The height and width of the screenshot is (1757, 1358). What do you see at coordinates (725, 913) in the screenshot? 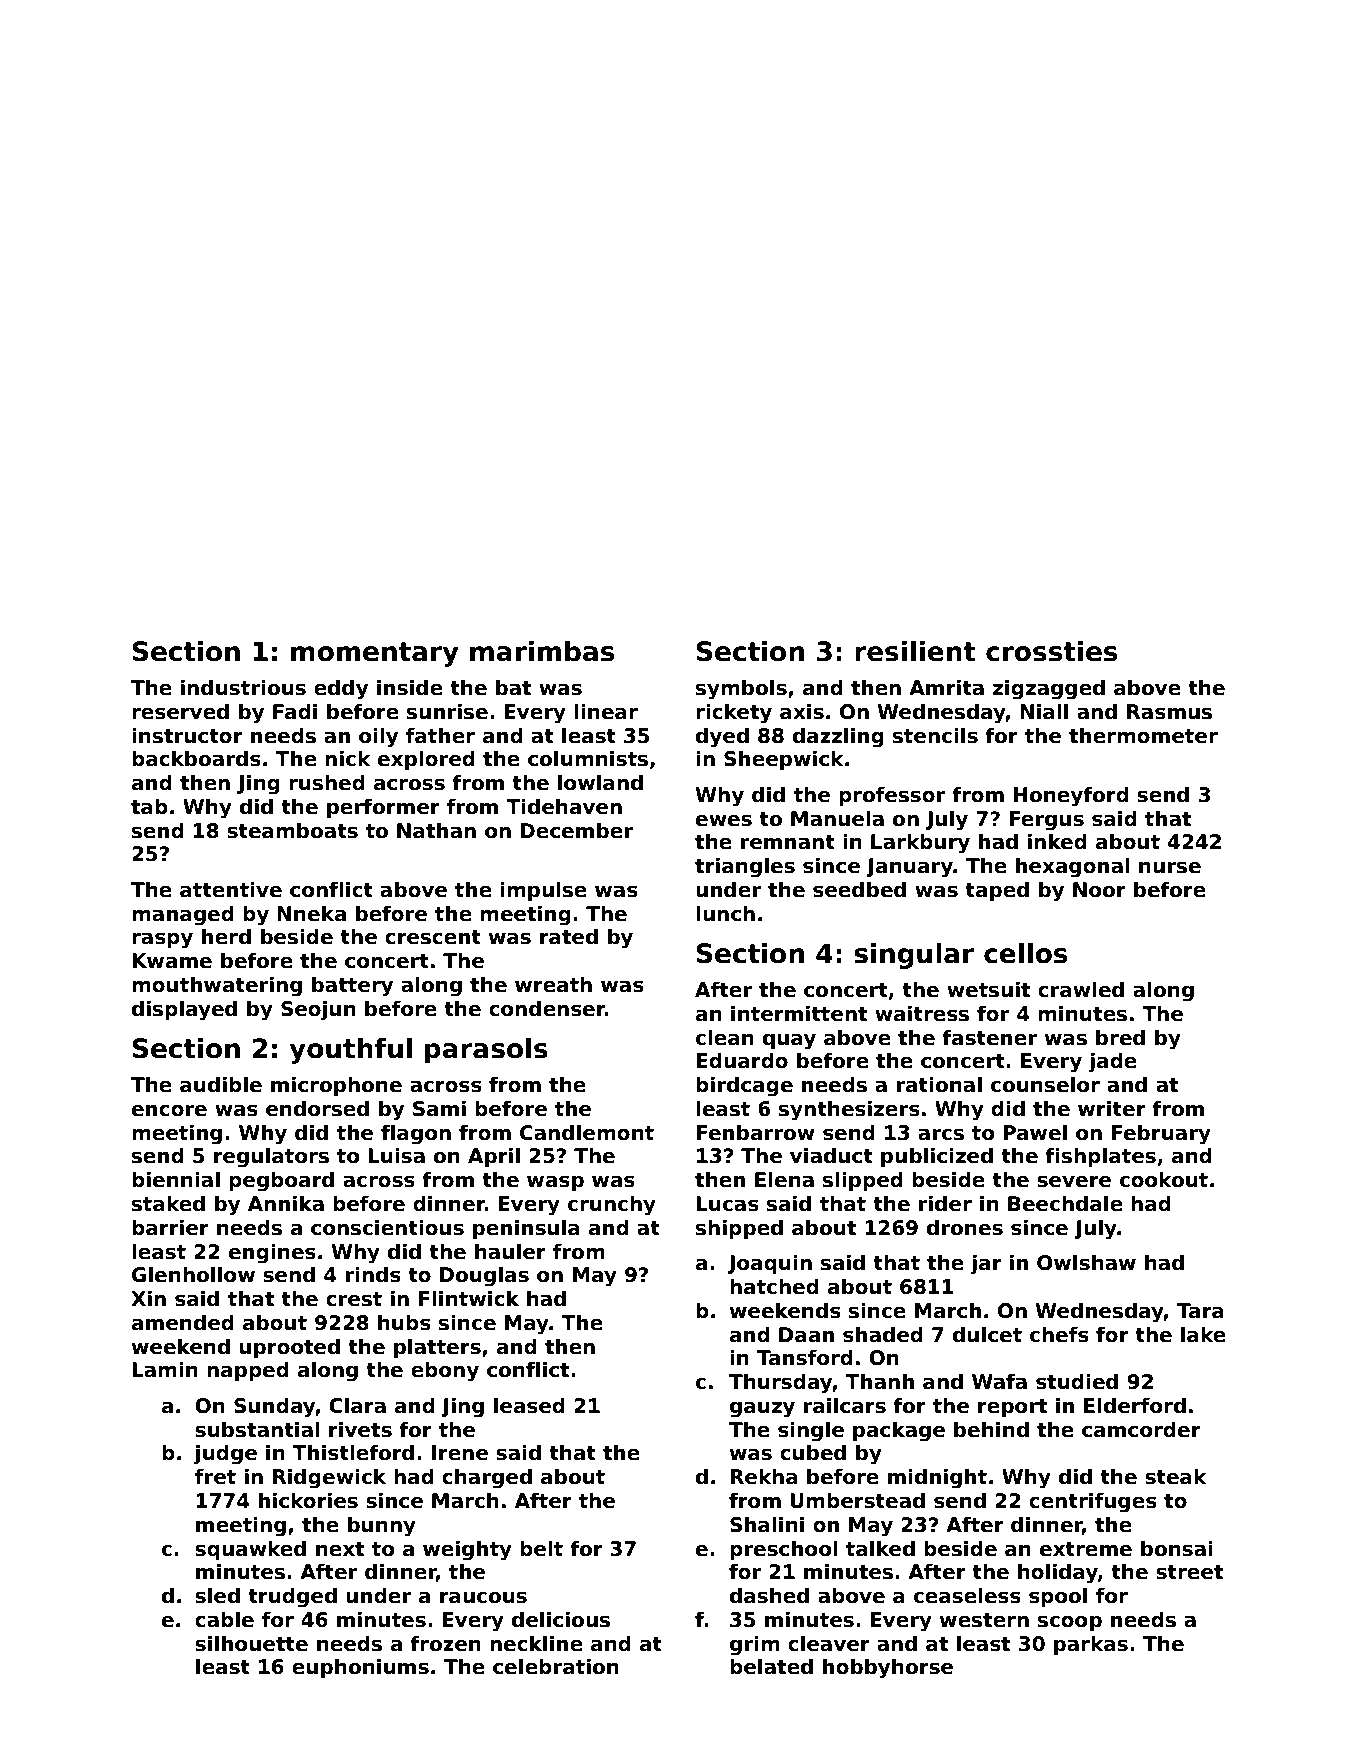
I see `lunch` at bounding box center [725, 913].
